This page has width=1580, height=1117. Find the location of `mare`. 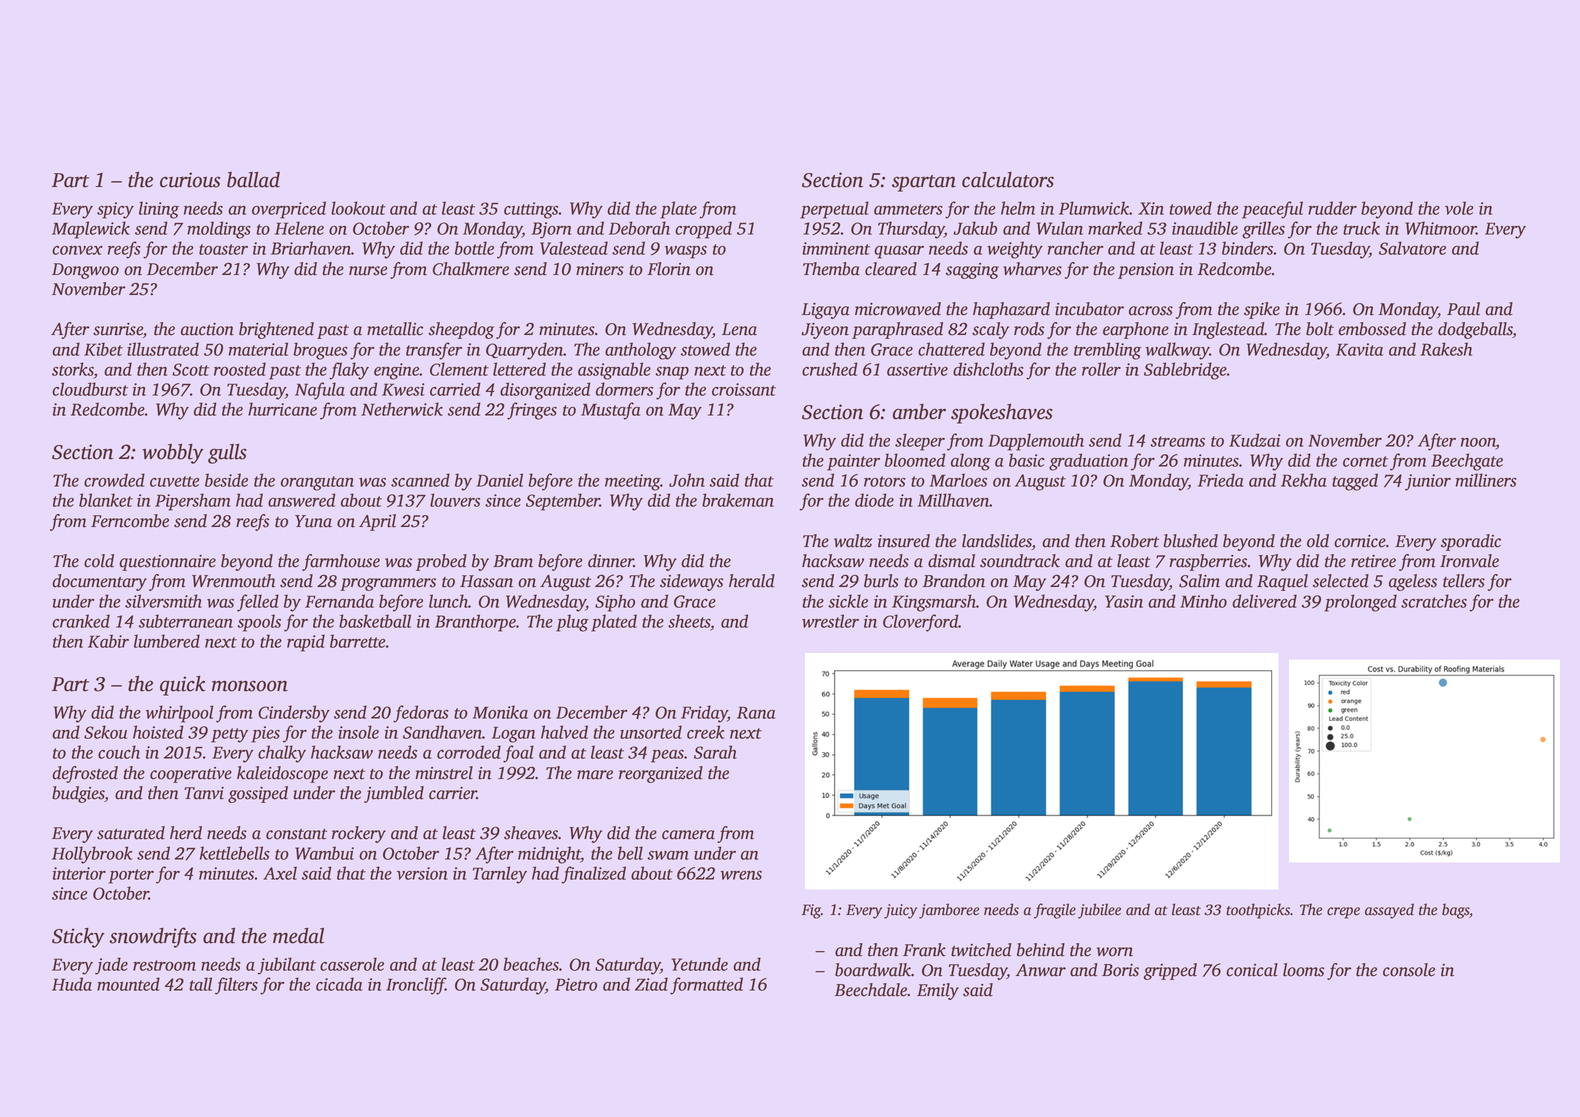

mare is located at coordinates (595, 775).
